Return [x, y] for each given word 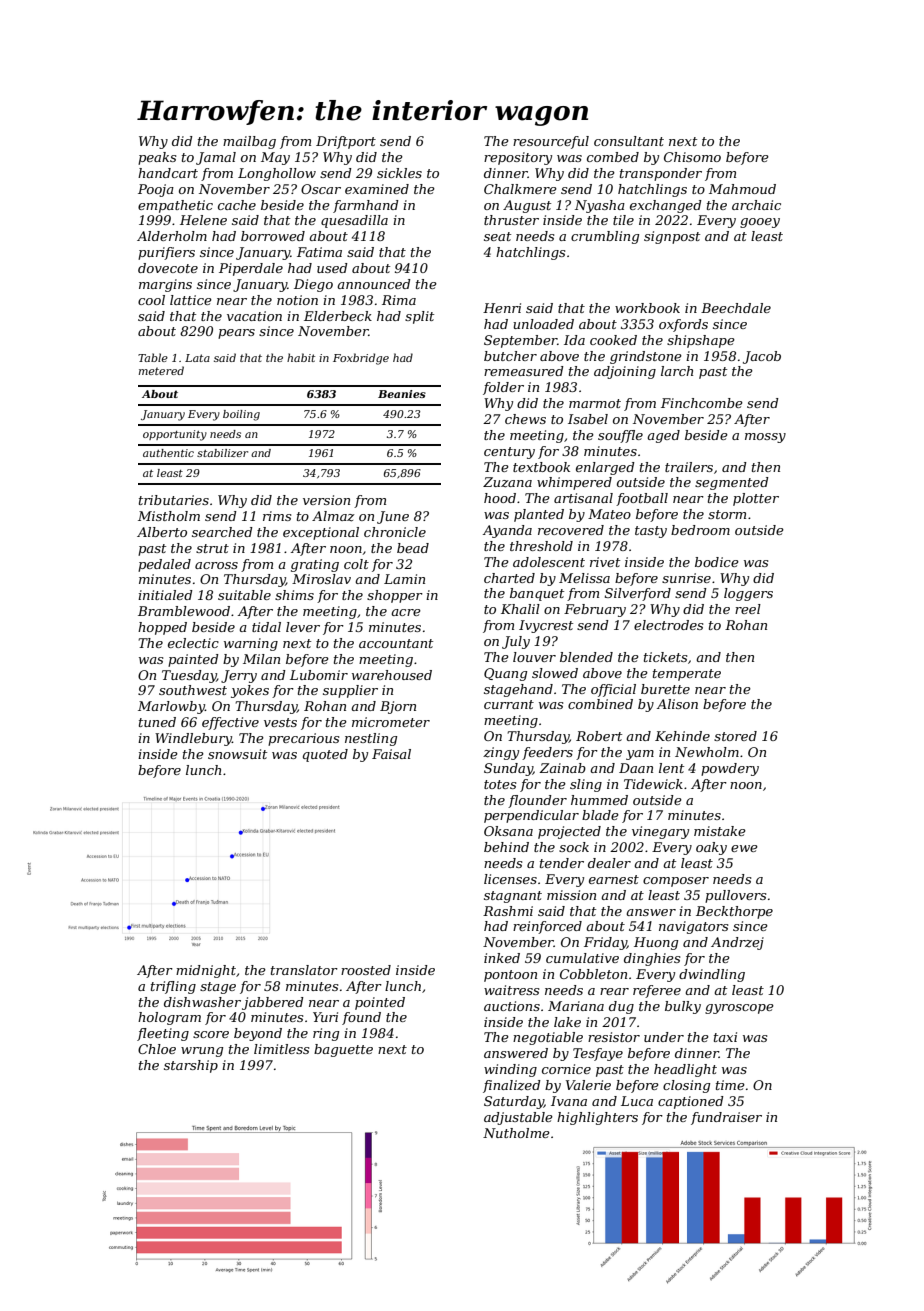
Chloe [157, 1049]
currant [509, 704]
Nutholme [516, 1133]
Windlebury [193, 739]
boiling [241, 415]
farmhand [366, 206]
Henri [502, 308]
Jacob [762, 357]
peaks [157, 158]
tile [623, 220]
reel [748, 609]
